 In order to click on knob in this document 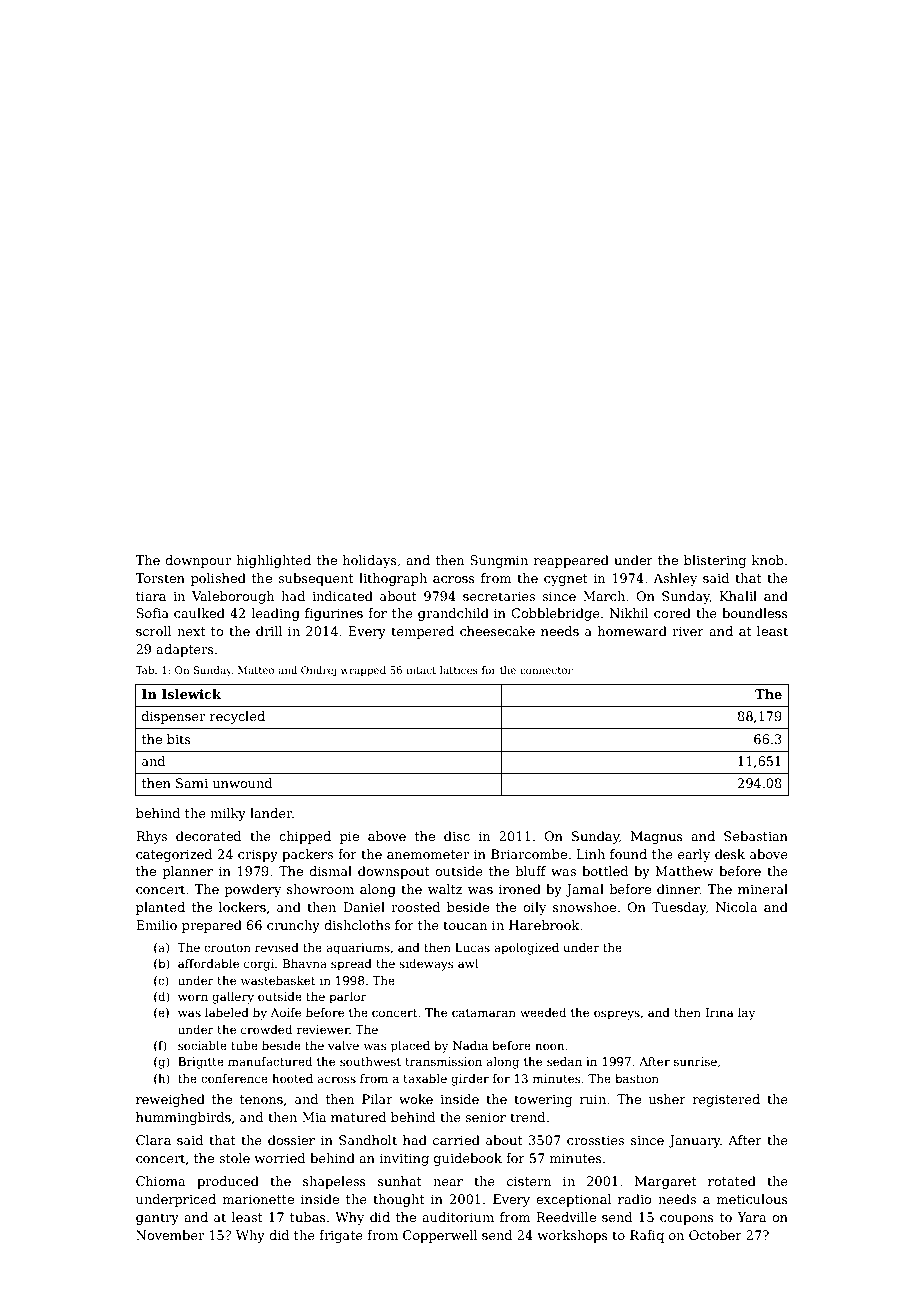, I will do `click(768, 560)`.
